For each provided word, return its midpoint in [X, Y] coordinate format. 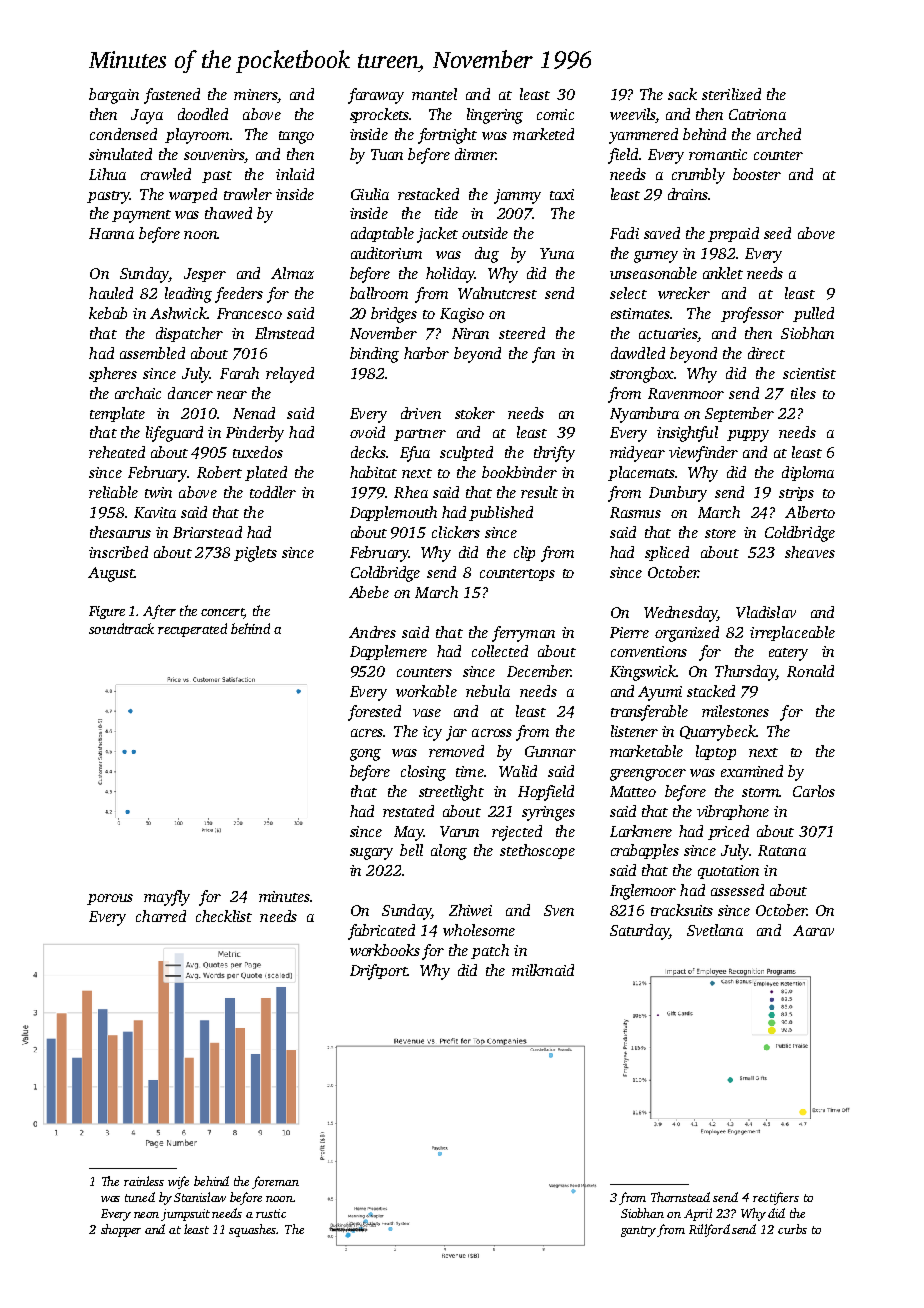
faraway [376, 96]
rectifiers [776, 1198]
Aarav [813, 930]
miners [255, 94]
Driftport [378, 972]
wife [178, 1182]
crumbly [698, 176]
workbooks [385, 950]
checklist [224, 916]
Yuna [557, 253]
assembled [152, 353]
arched [779, 134]
